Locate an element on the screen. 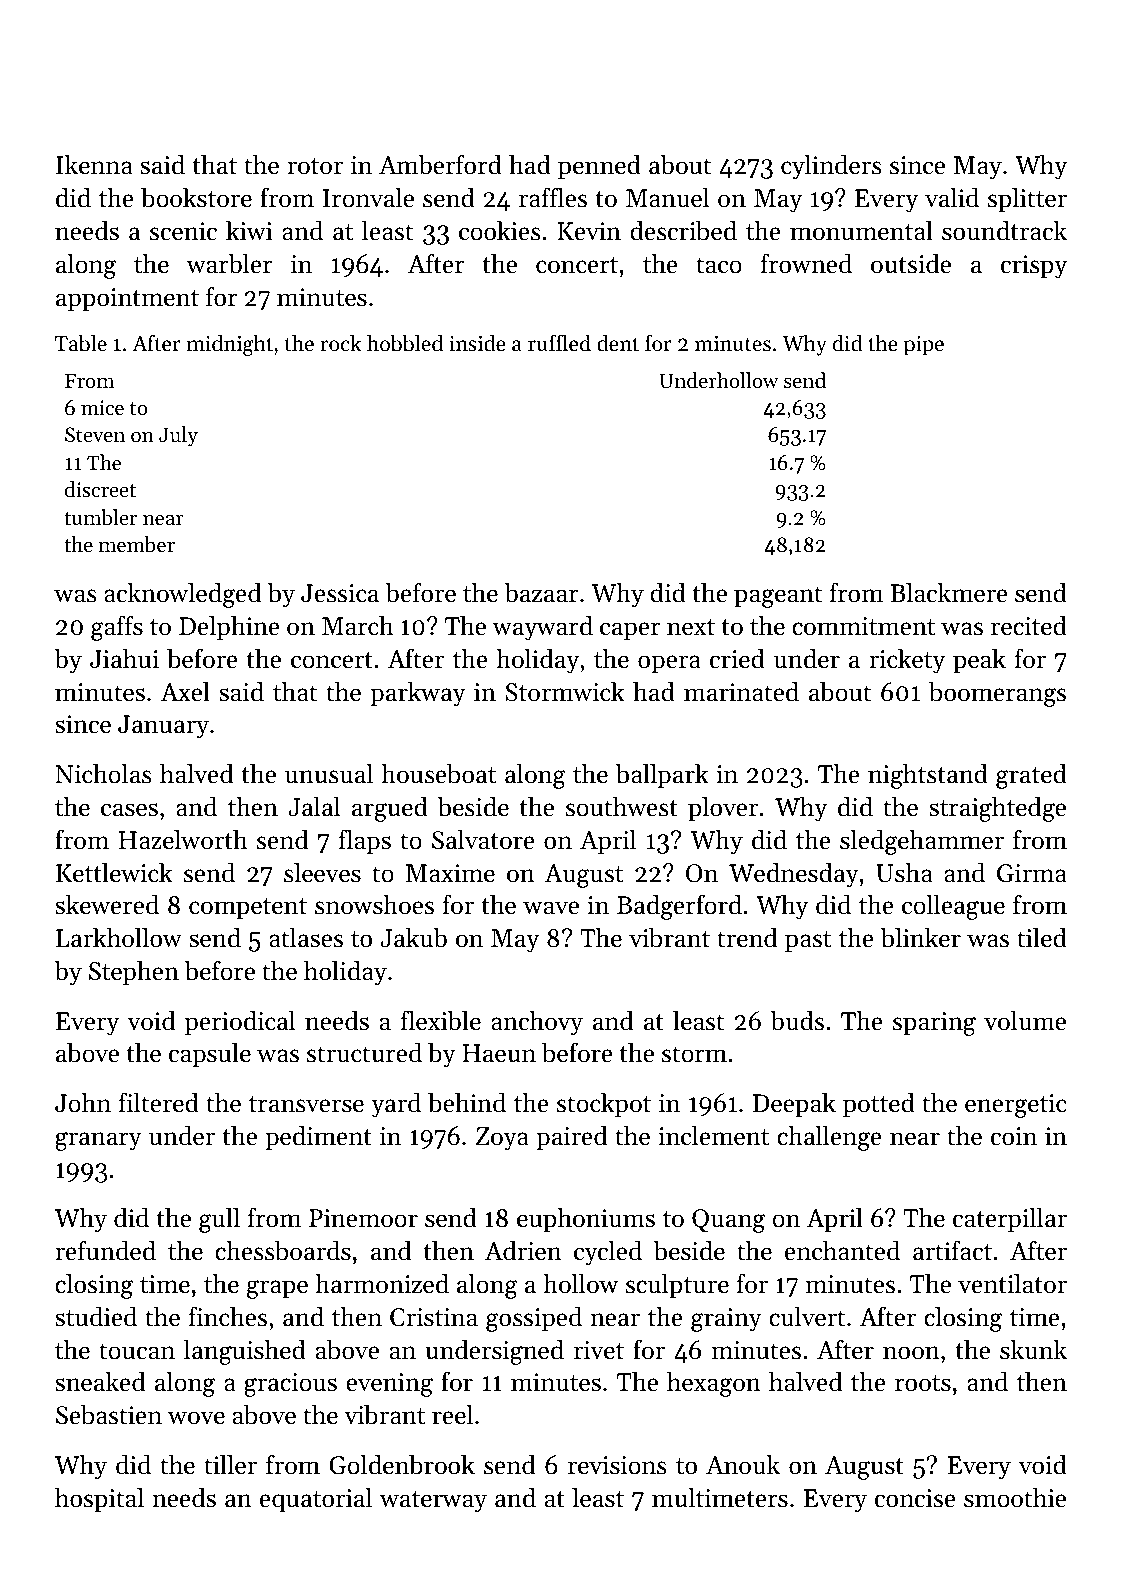 The image size is (1122, 1594). cylinders is located at coordinates (831, 167).
